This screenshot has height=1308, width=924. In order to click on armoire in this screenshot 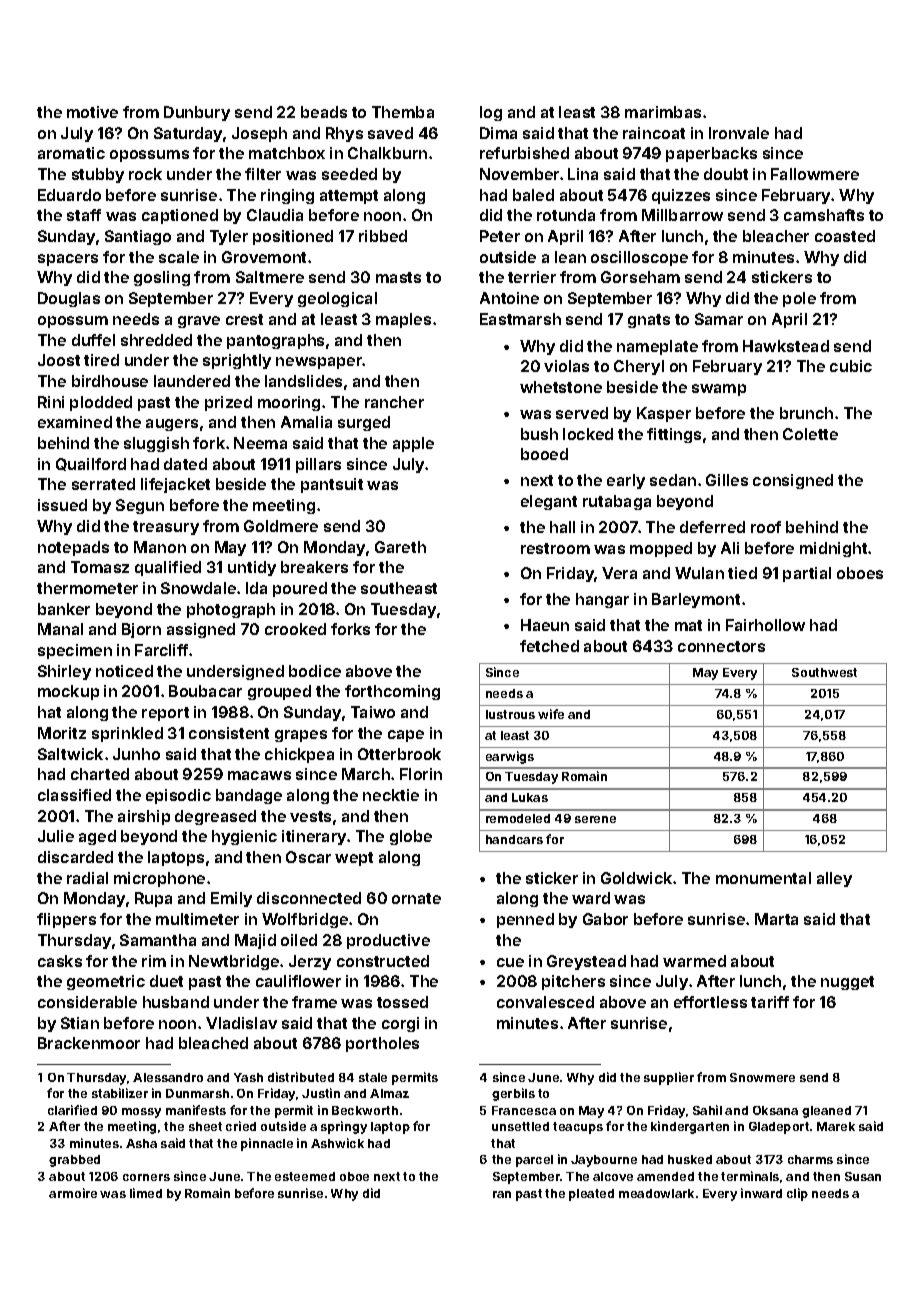, I will do `click(73, 1193)`.
